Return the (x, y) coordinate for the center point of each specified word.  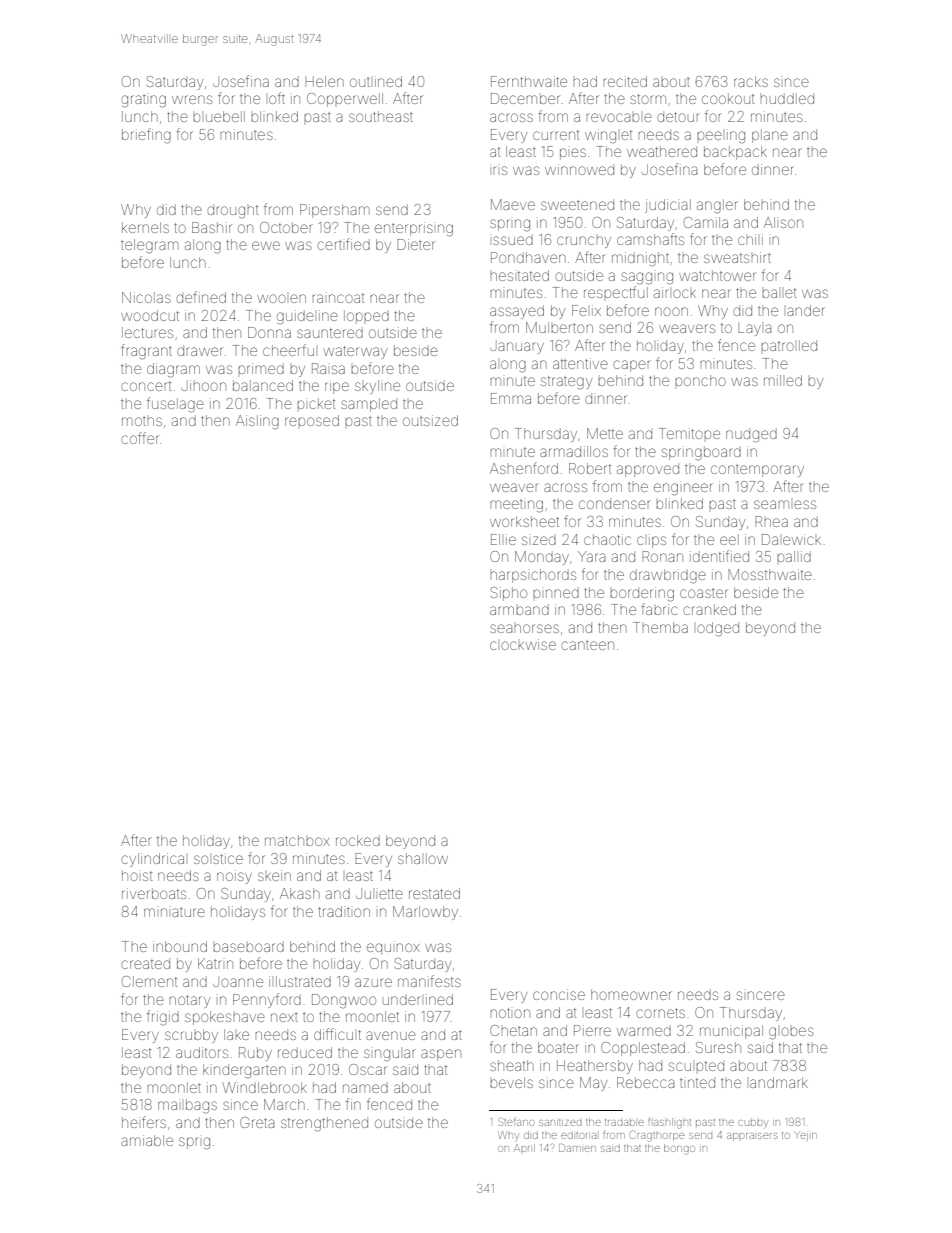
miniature (174, 912)
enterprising (414, 229)
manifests (429, 981)
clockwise (523, 644)
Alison (783, 222)
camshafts (650, 239)
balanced (263, 385)
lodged (718, 629)
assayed (517, 312)
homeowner (631, 994)
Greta (257, 1122)
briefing (146, 136)
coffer (140, 438)
